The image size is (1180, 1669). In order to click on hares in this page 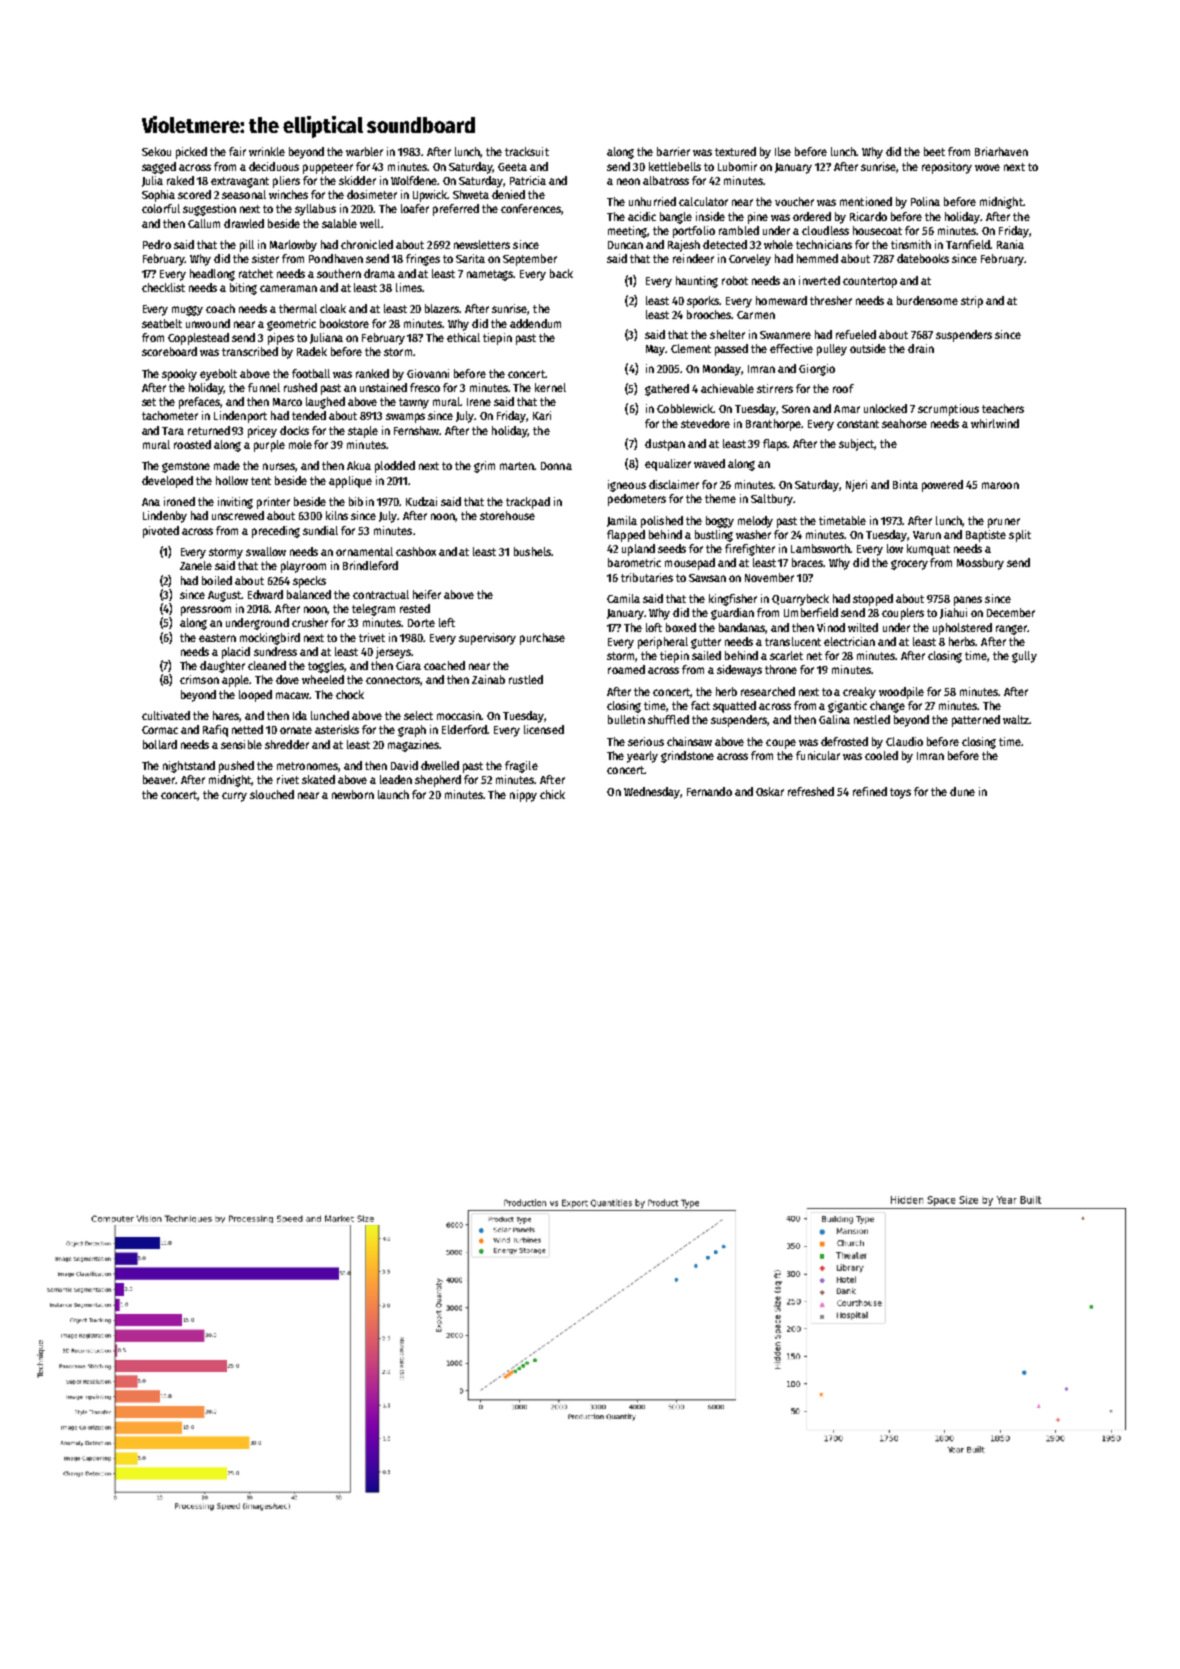, I will do `click(226, 716)`.
